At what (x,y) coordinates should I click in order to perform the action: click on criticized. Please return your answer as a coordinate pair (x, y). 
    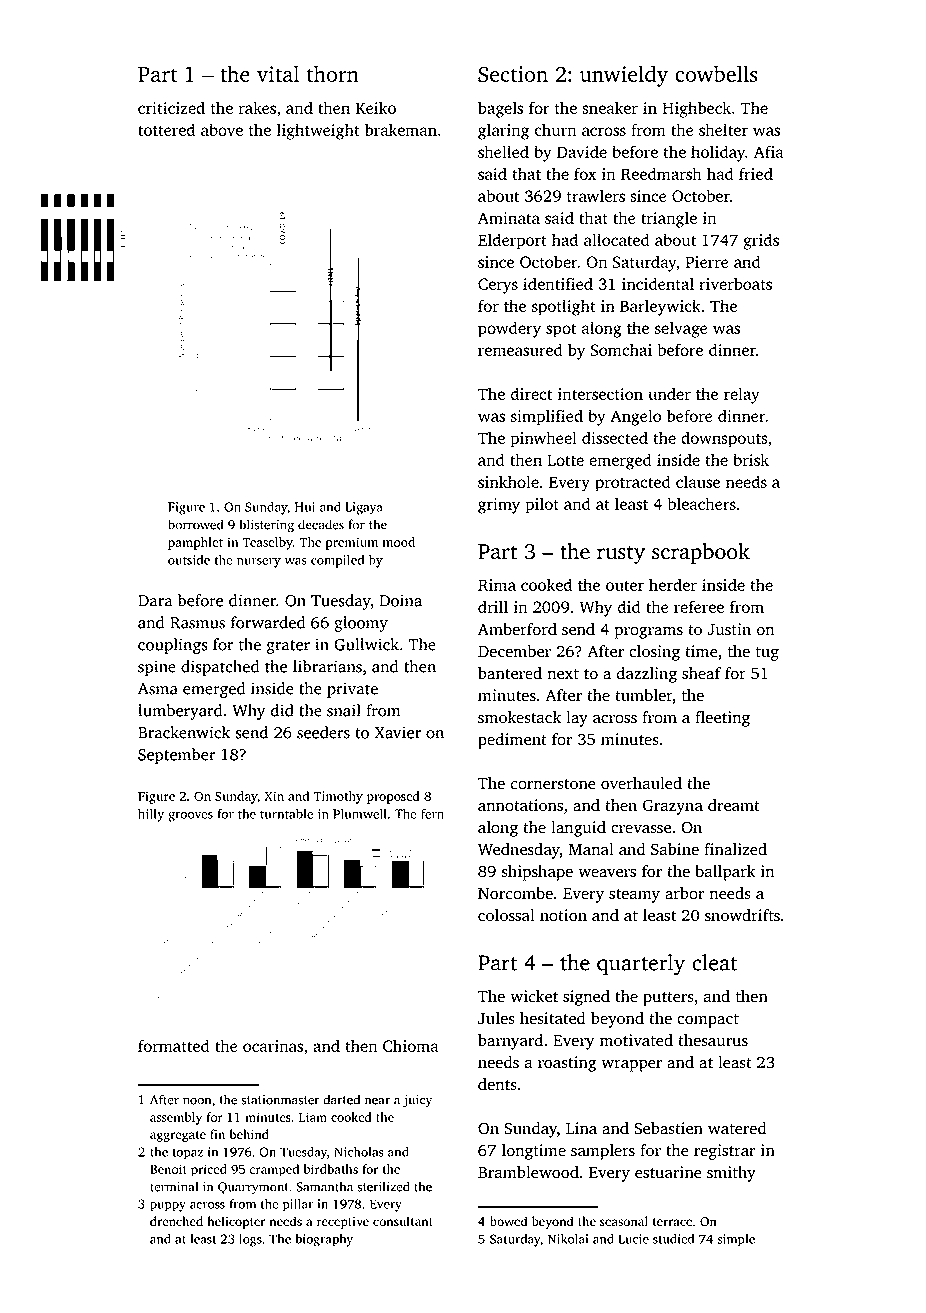
    Looking at the image, I should click on (171, 107).
